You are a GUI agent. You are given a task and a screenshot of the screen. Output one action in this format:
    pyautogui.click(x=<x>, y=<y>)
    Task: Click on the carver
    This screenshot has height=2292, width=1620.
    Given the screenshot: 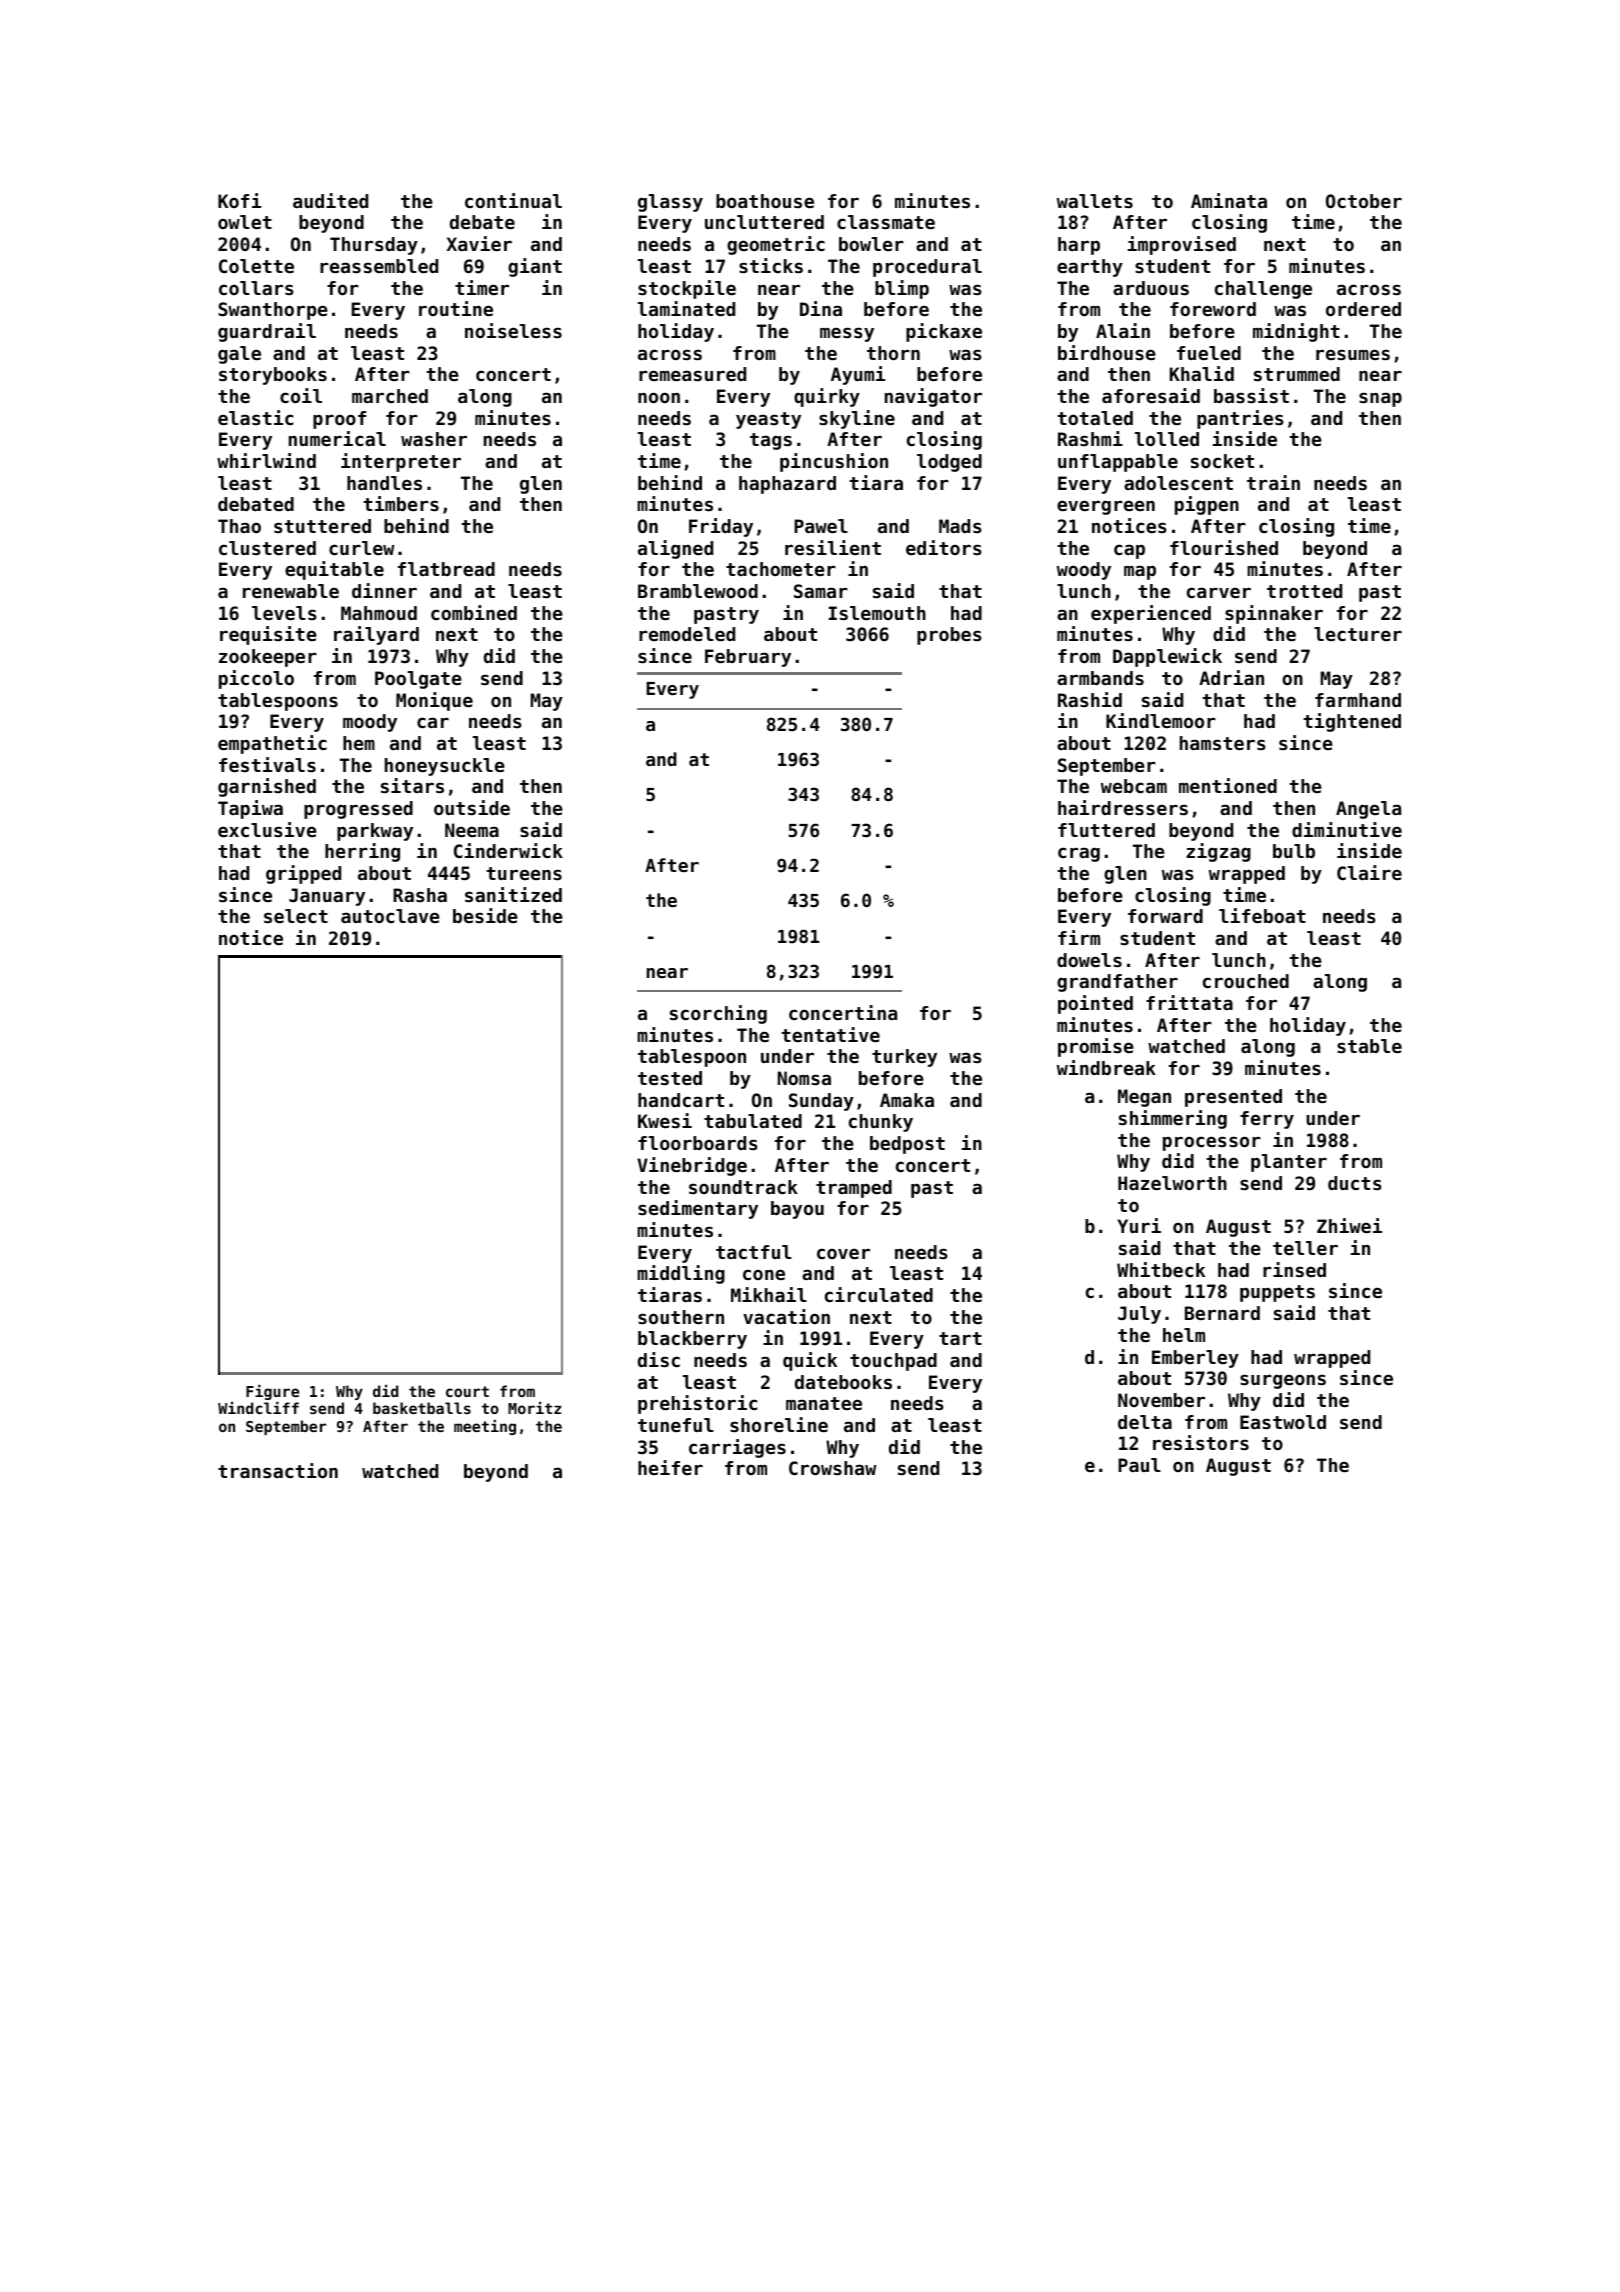 What is the action you would take?
    pyautogui.click(x=1219, y=592)
